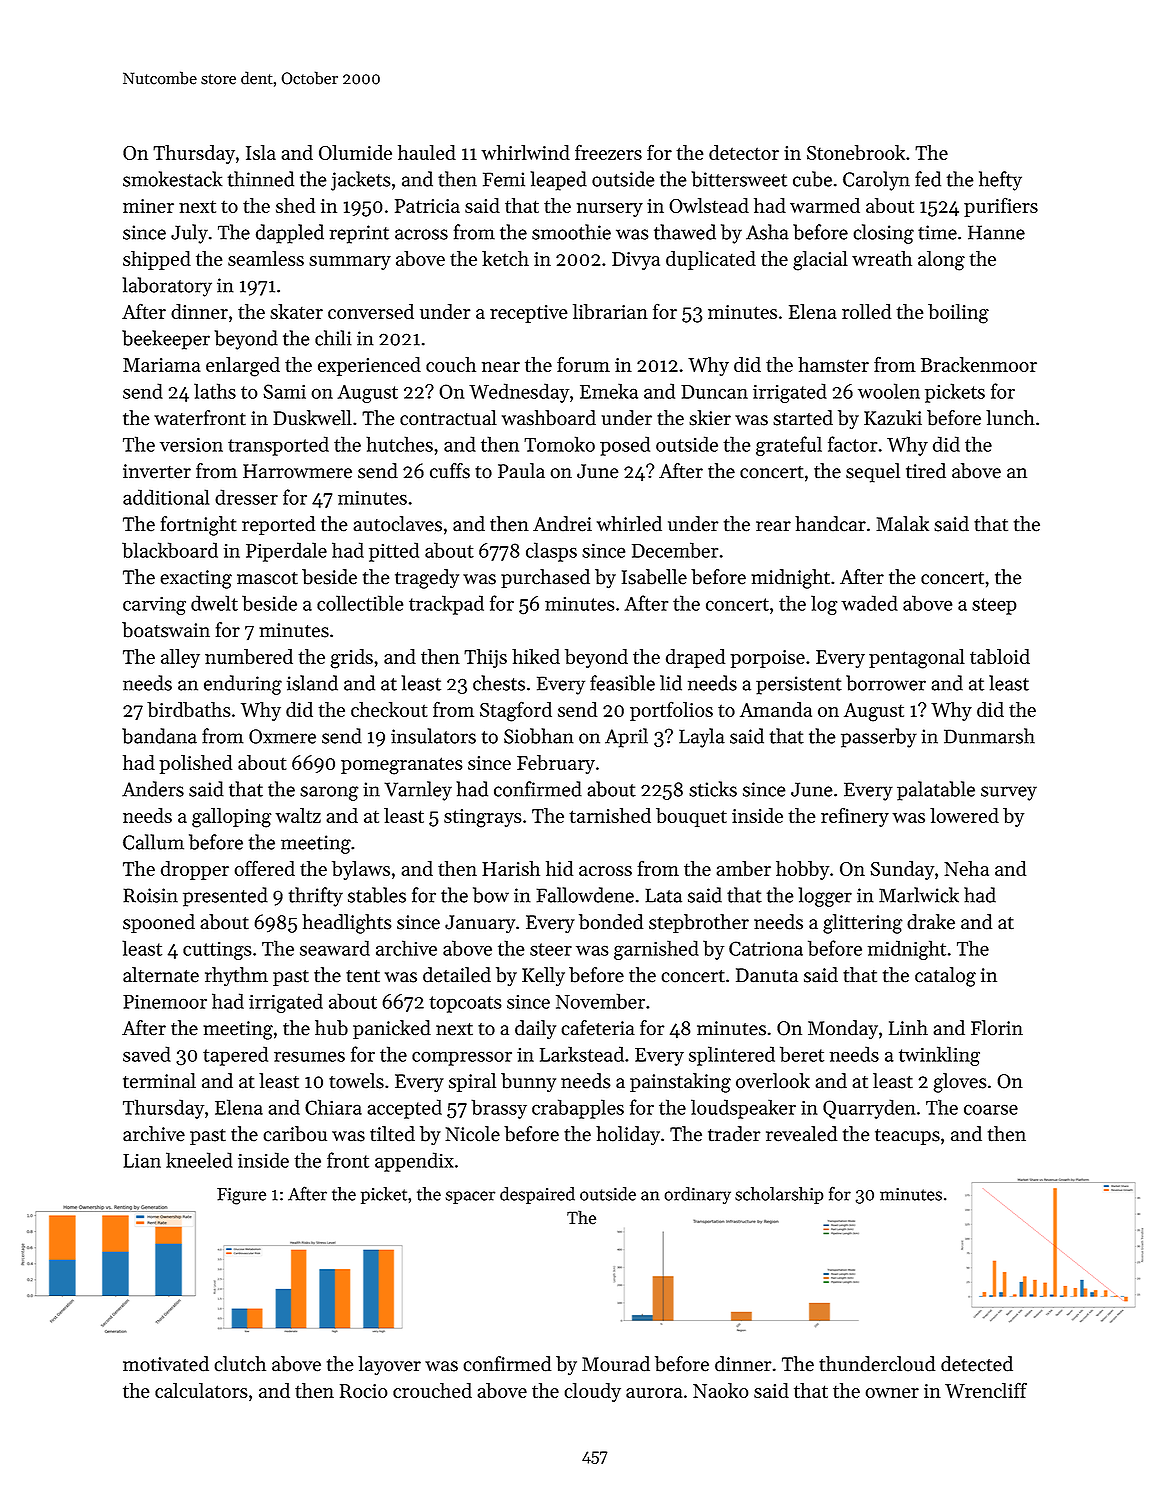 This image has width=1164, height=1507. I want to click on factor, so click(852, 444).
